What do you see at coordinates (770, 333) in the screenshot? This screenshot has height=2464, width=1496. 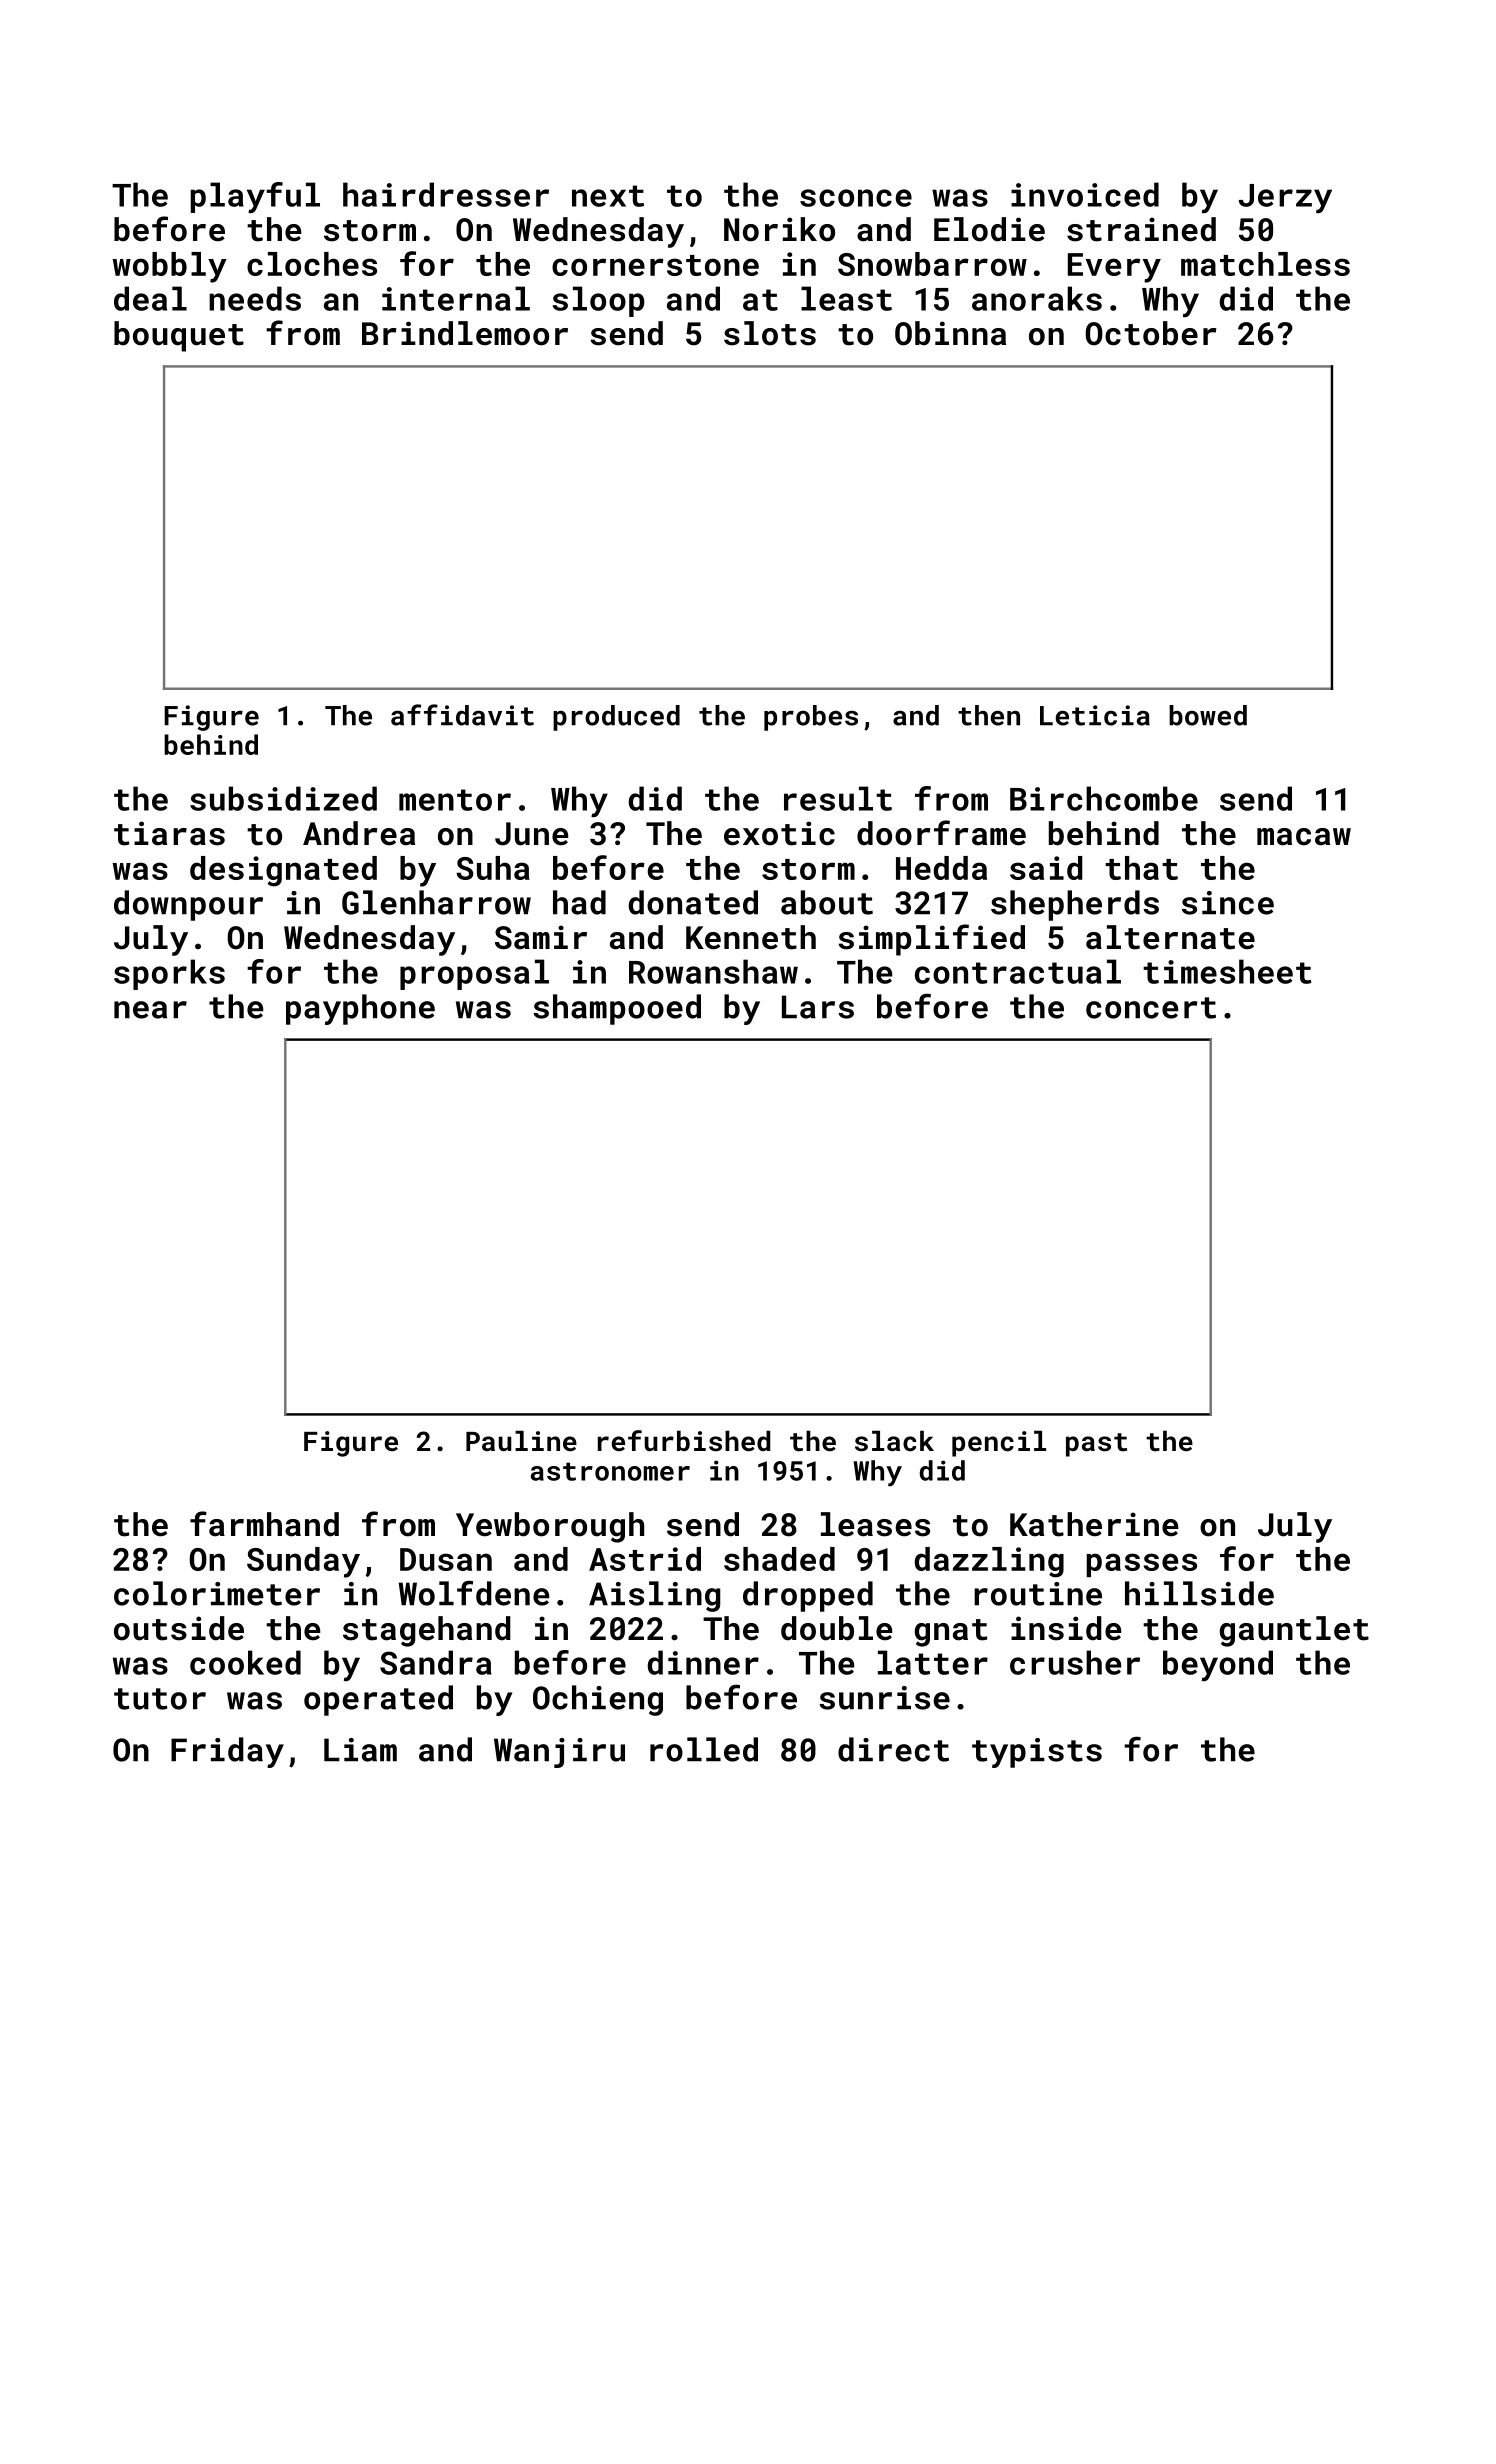 I see `slots` at bounding box center [770, 333].
